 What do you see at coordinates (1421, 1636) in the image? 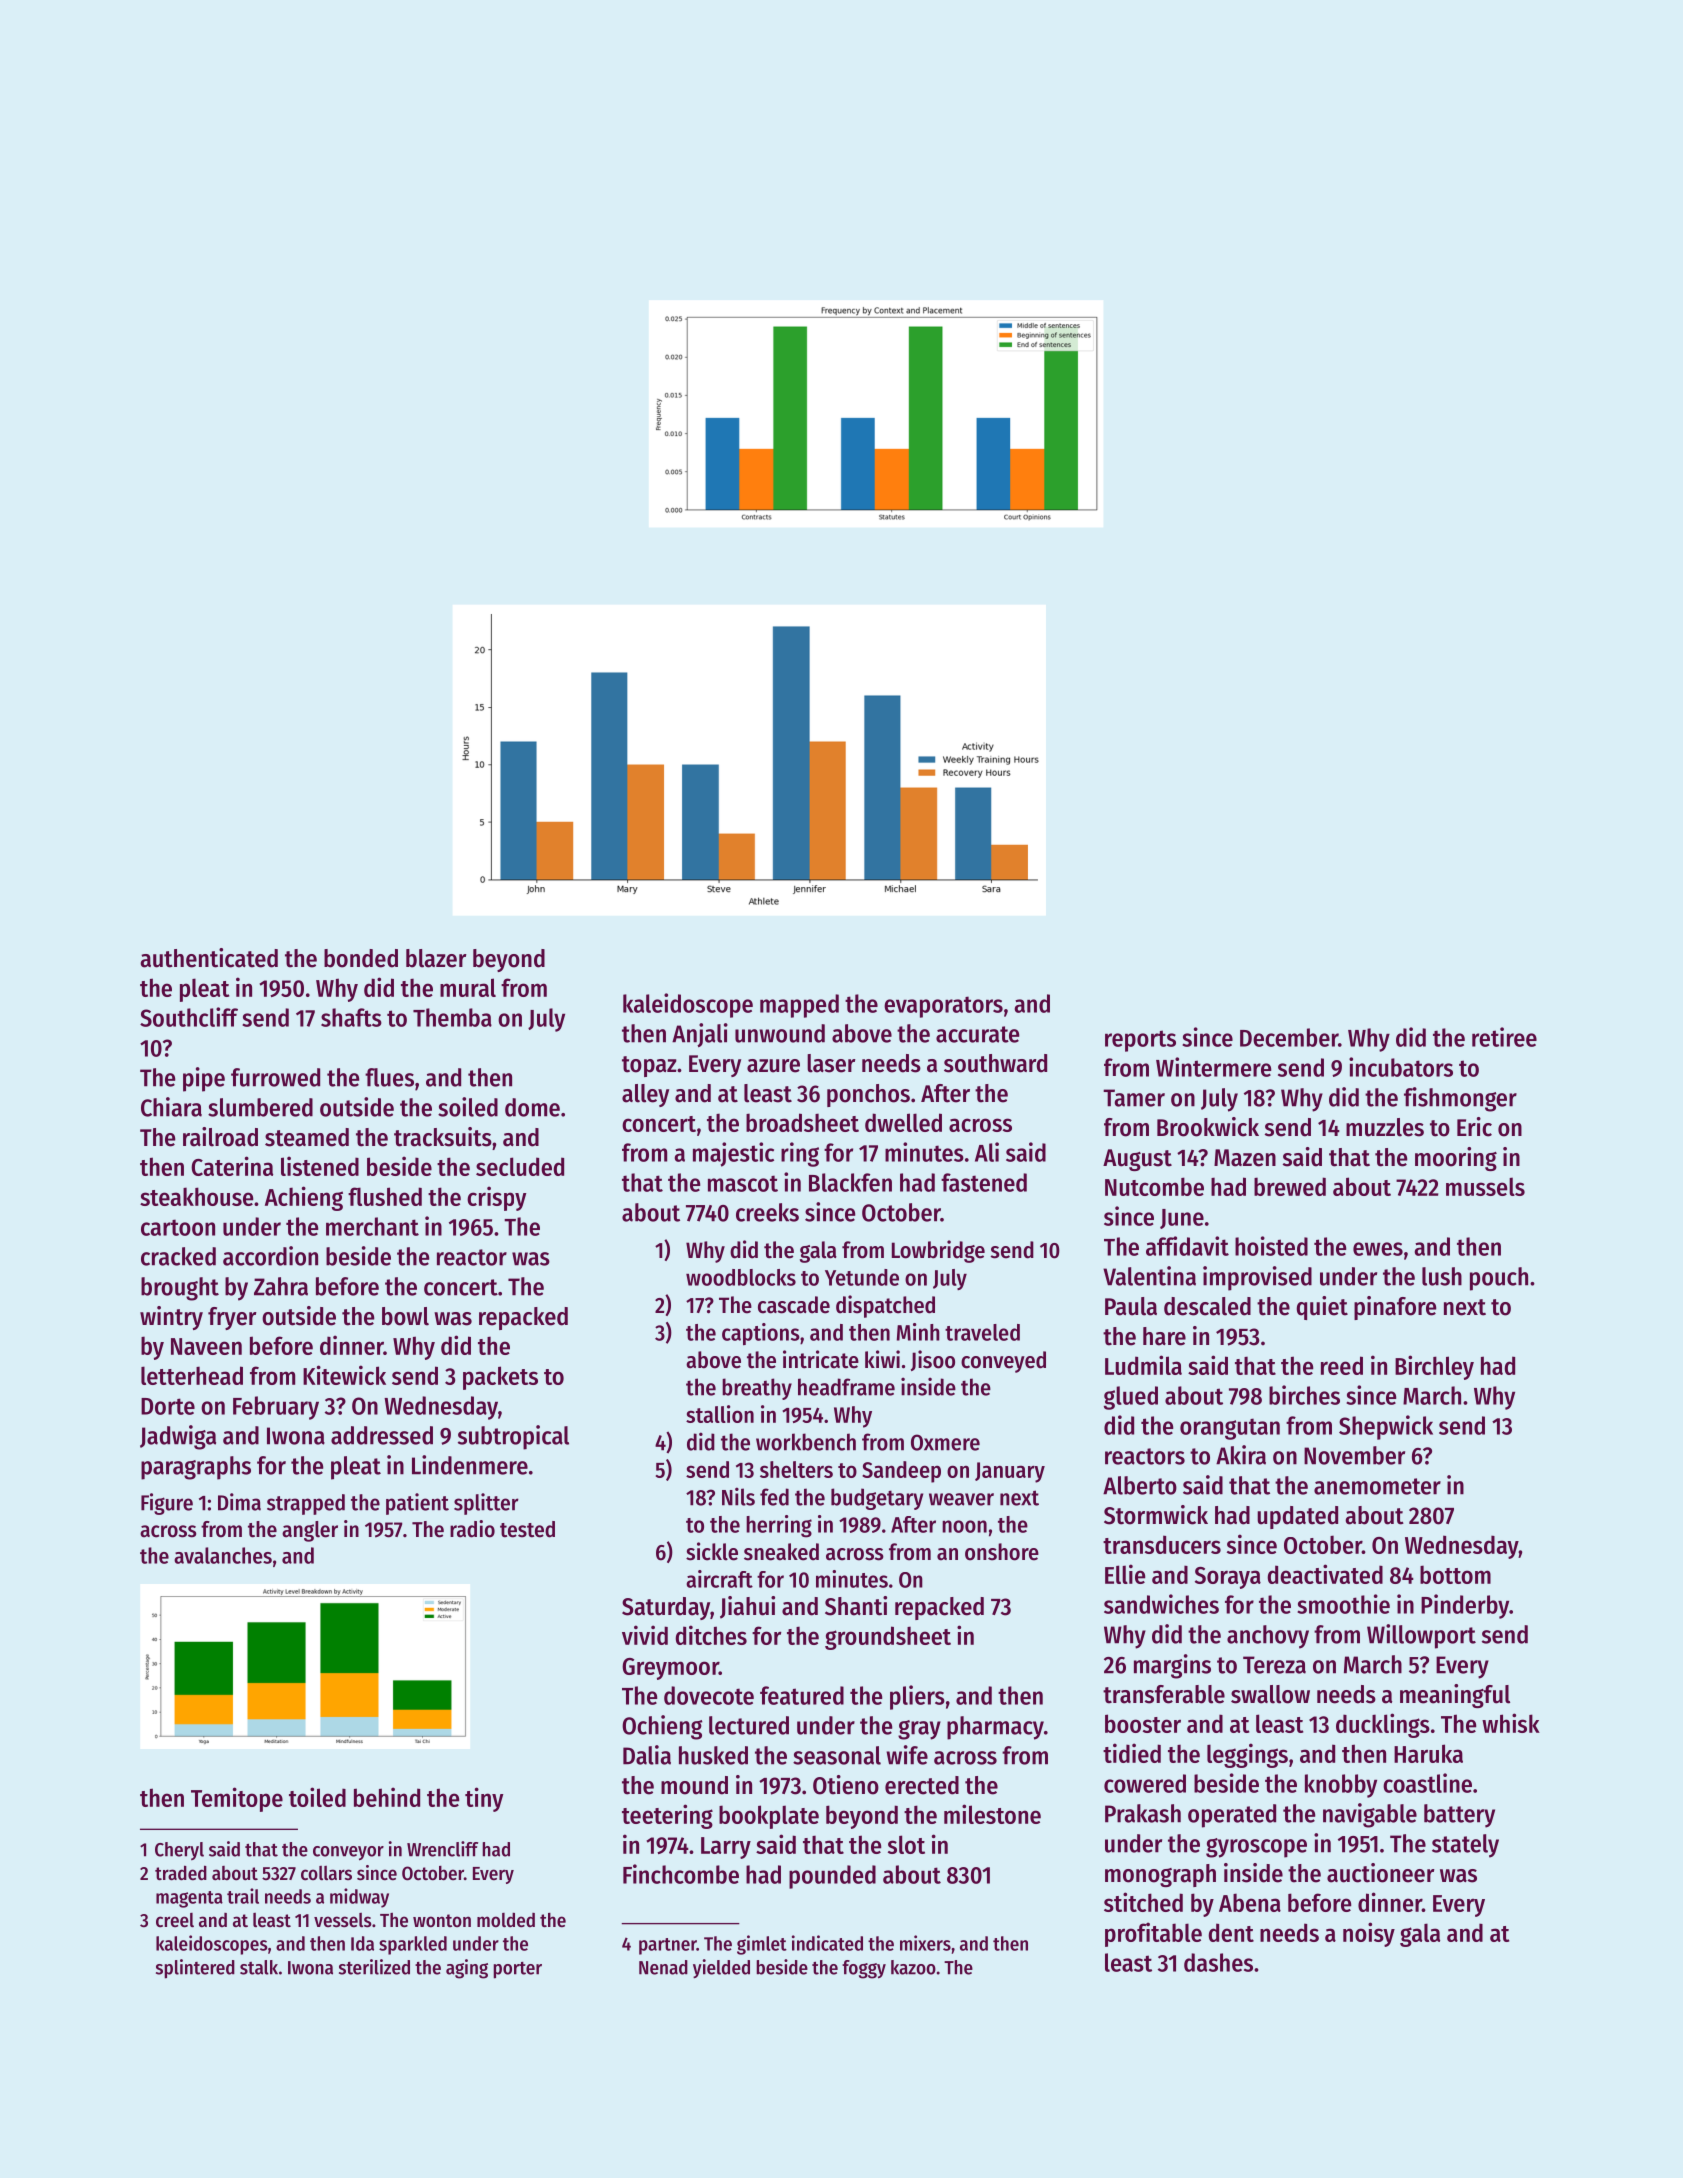
I see `Willowport` at bounding box center [1421, 1636].
